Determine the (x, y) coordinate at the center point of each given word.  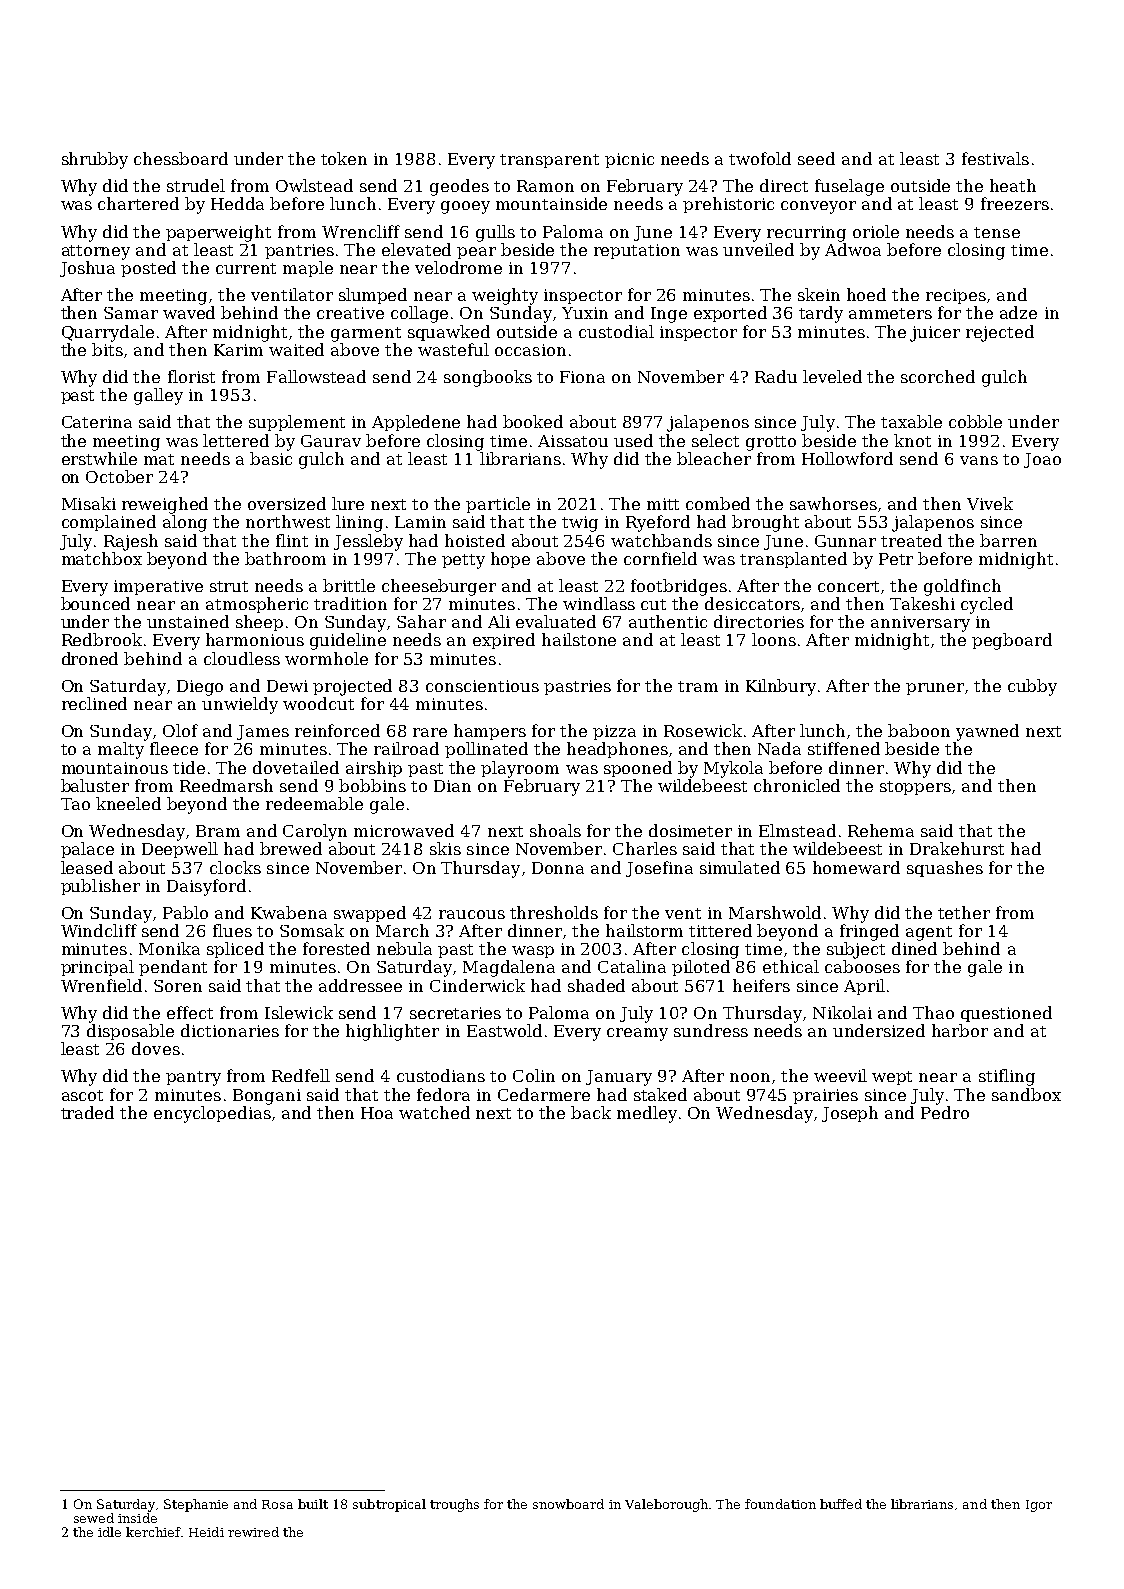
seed (816, 158)
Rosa (277, 1504)
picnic (629, 160)
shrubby (95, 160)
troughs (454, 1505)
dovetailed (296, 767)
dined (914, 948)
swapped (370, 914)
